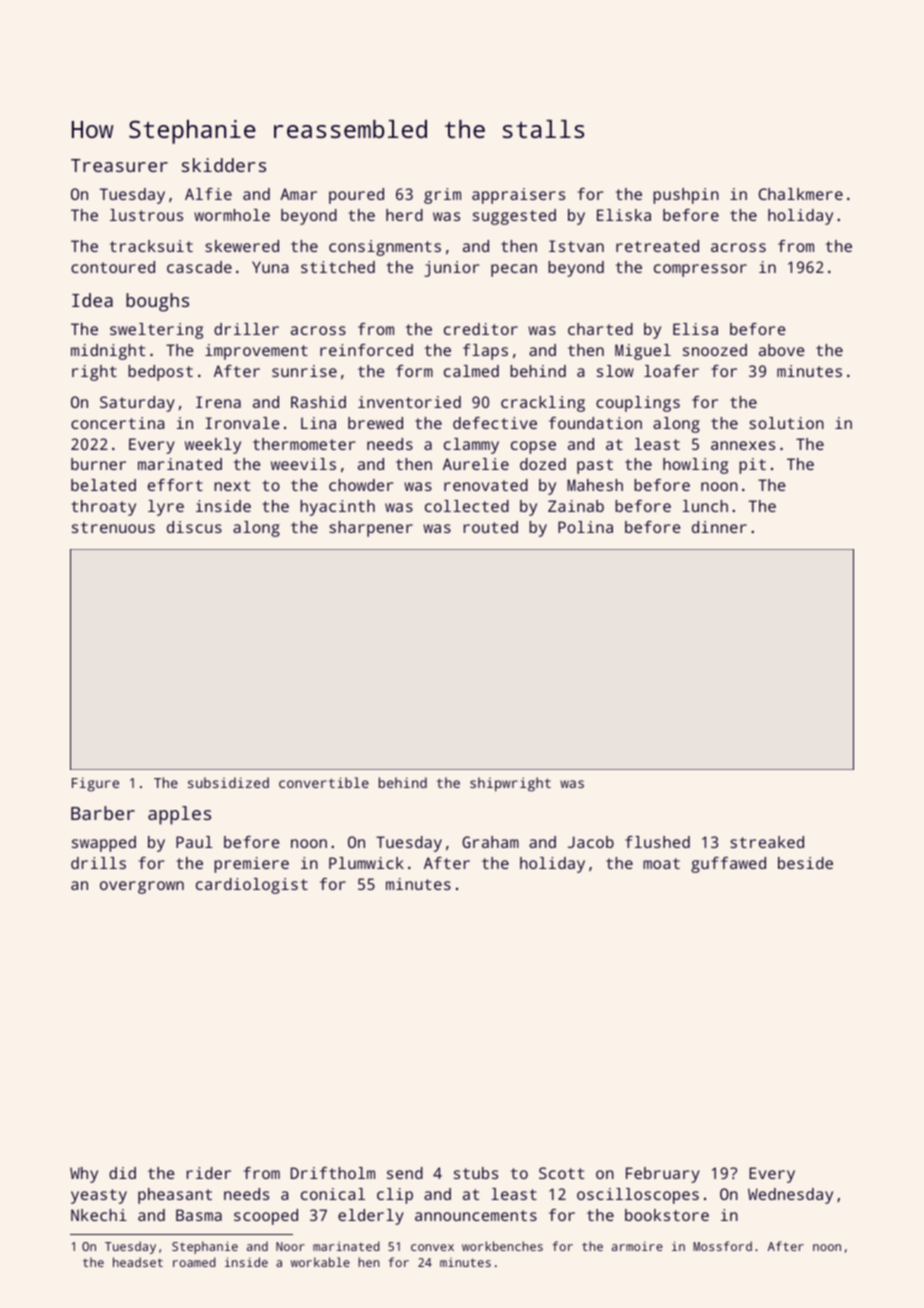 This screenshot has height=1308, width=924. I want to click on Jacob, so click(591, 842).
